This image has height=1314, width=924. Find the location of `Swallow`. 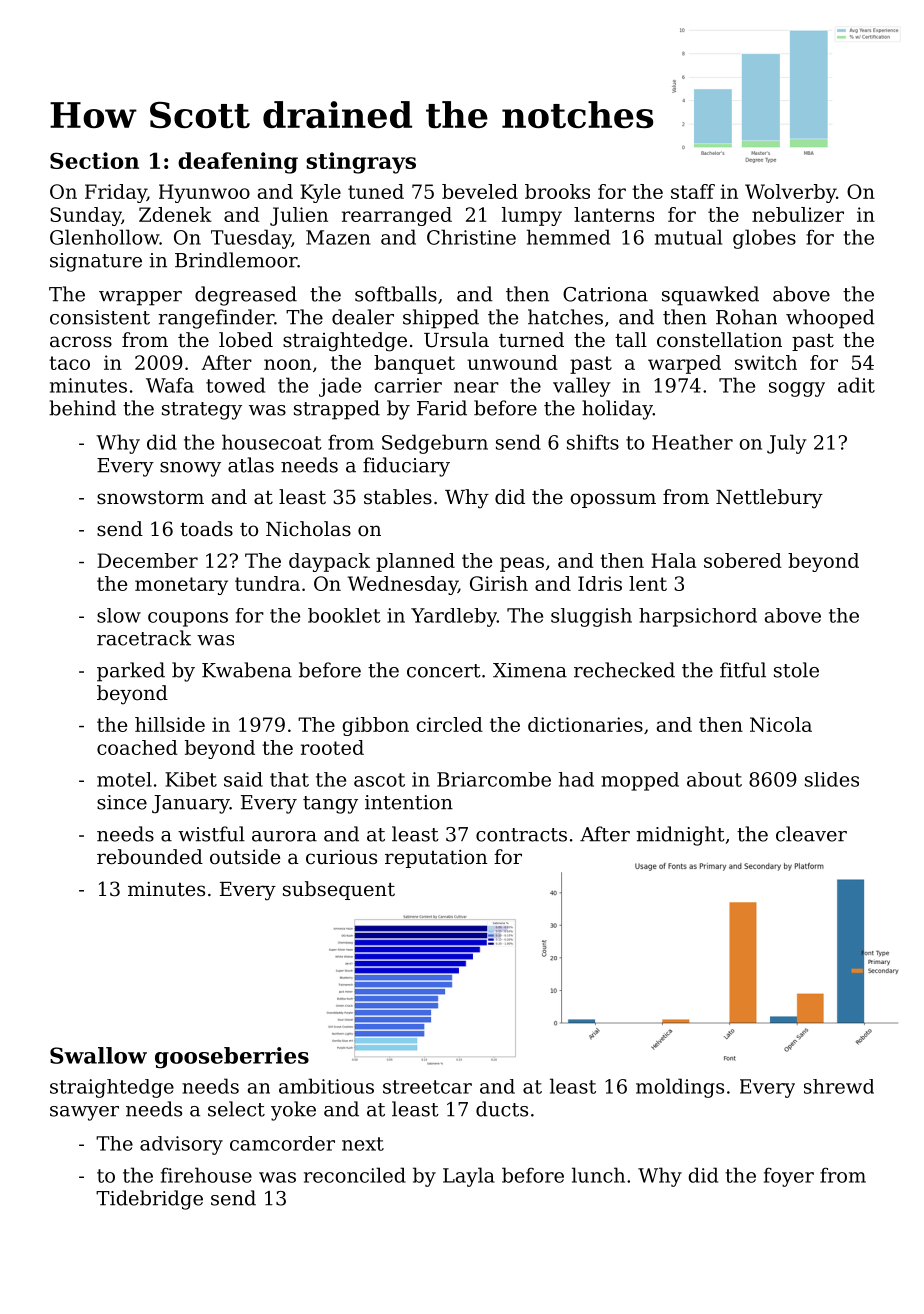

Swallow is located at coordinates (98, 1055).
